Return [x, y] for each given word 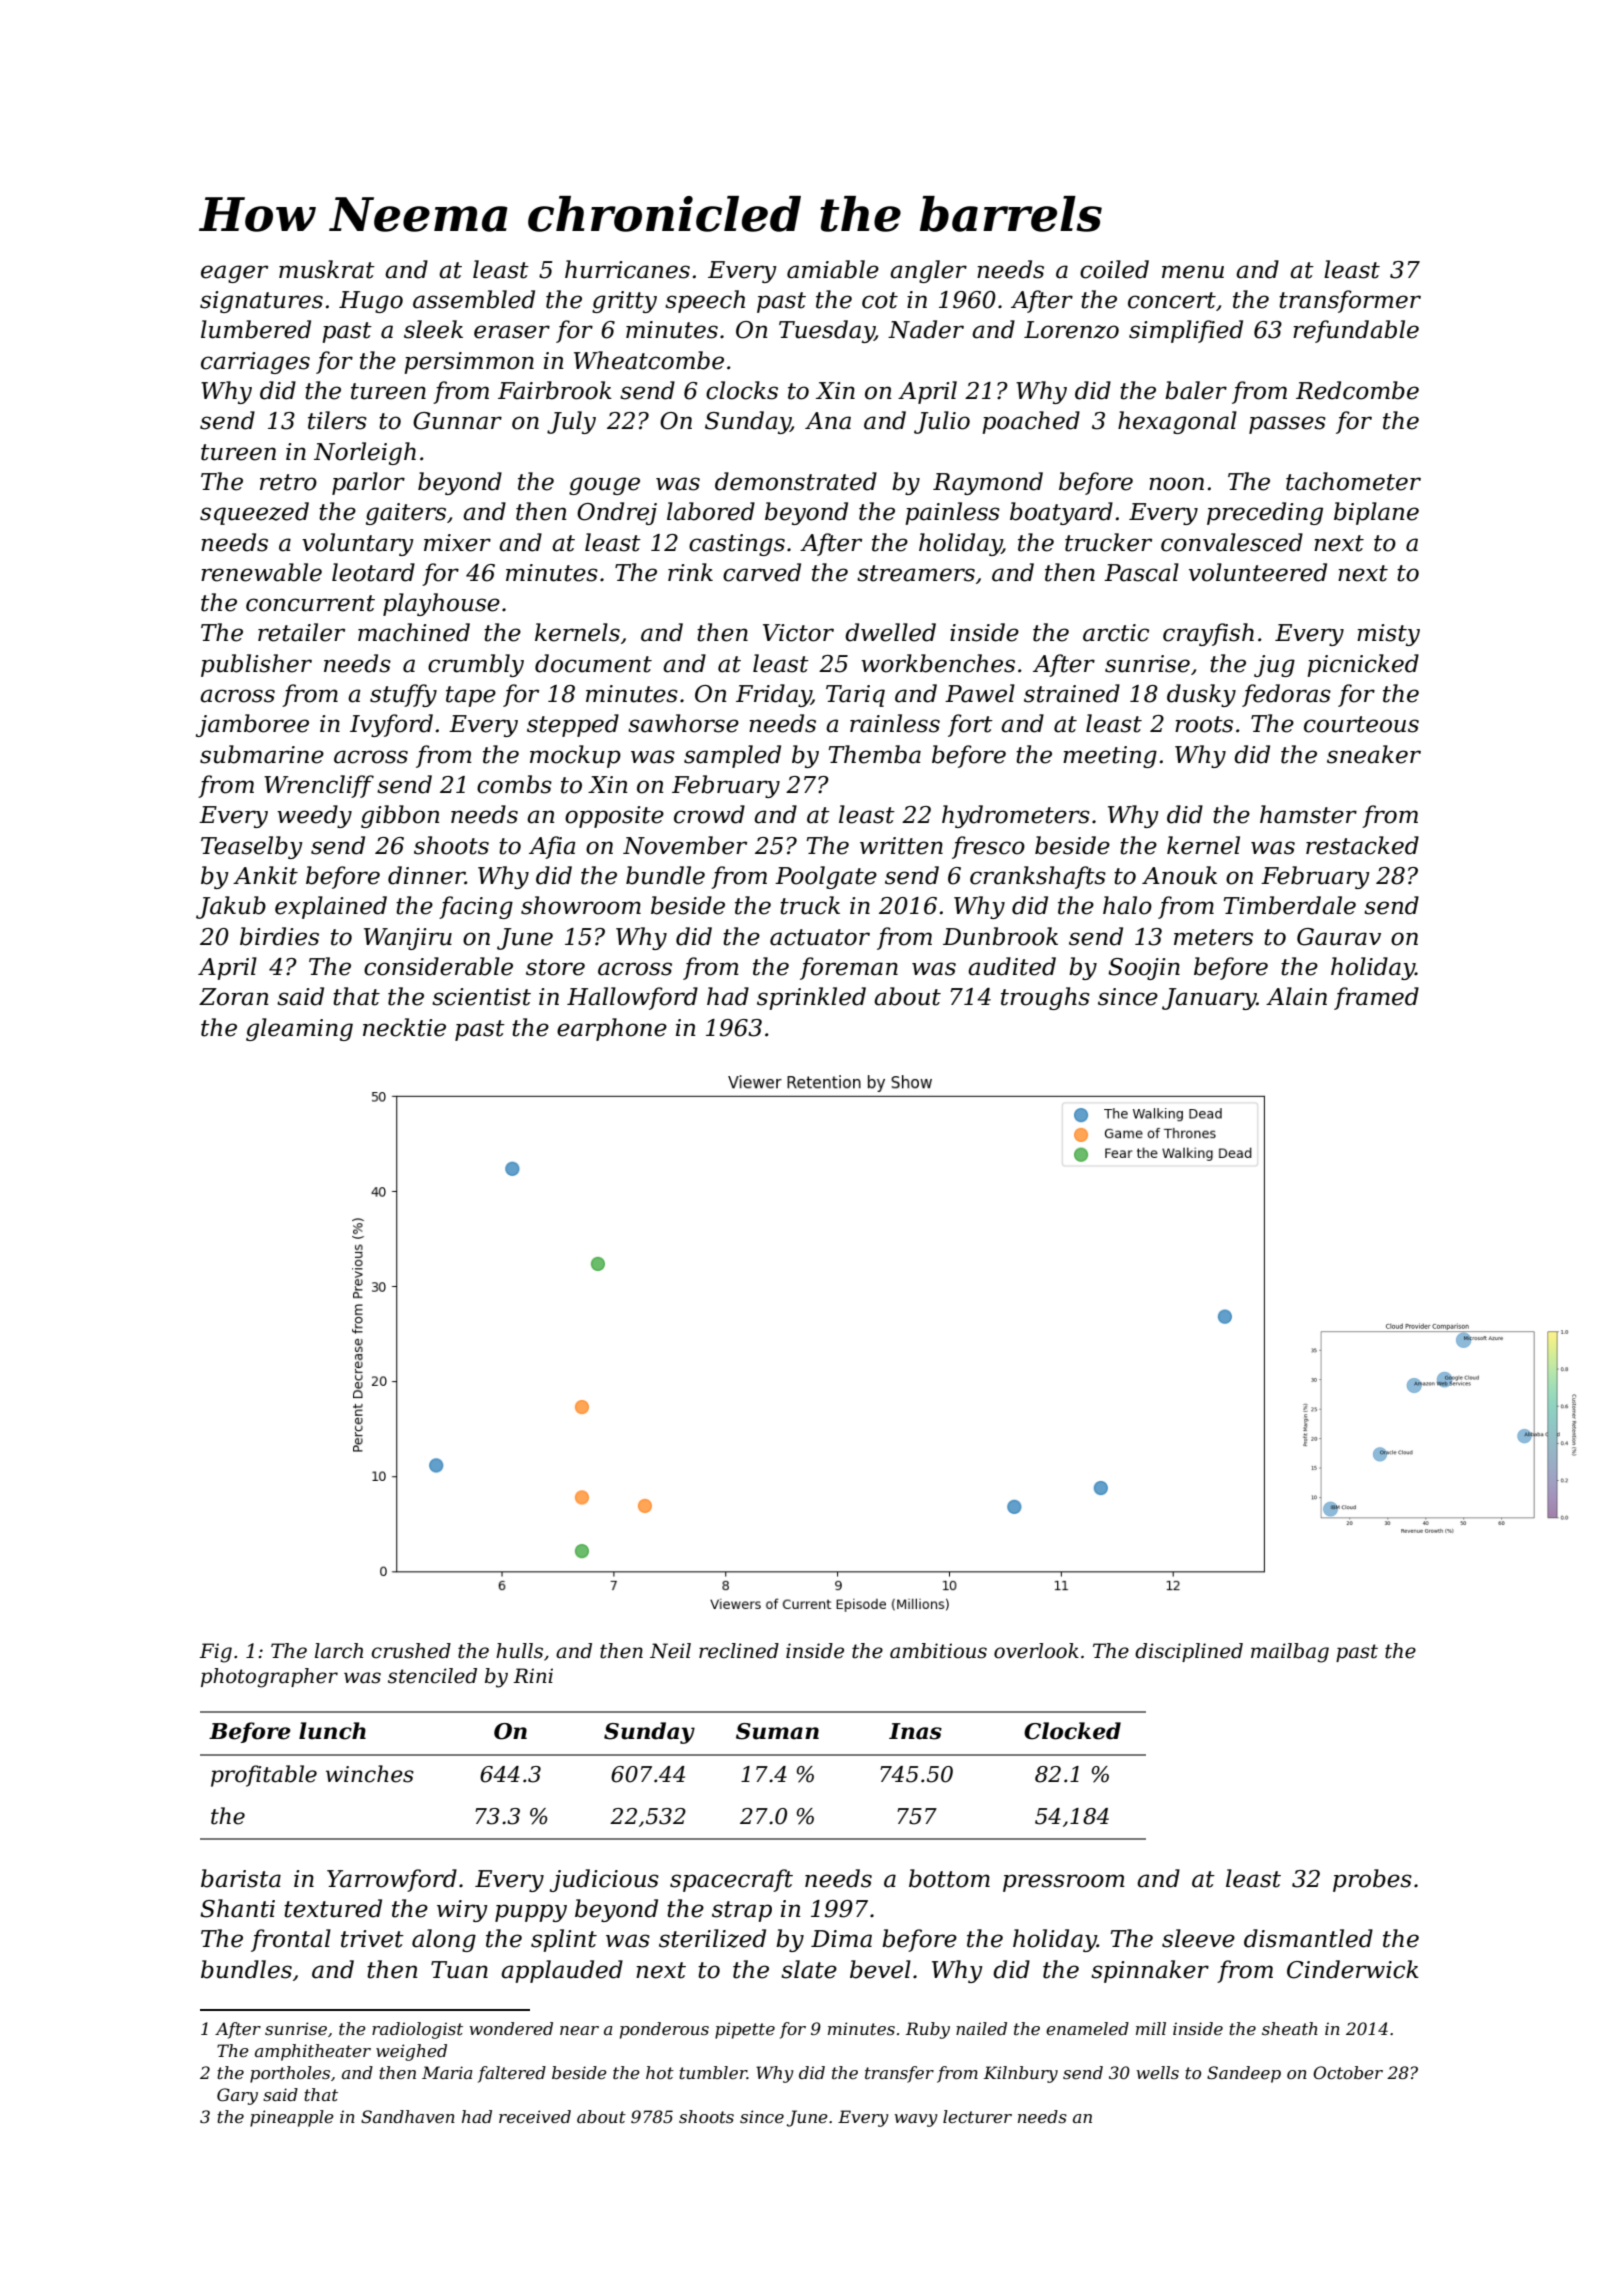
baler [1196, 390]
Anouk [1179, 875]
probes [1372, 1880]
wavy [916, 2120]
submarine [262, 754]
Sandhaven [408, 2116]
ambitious [938, 1651]
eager [234, 274]
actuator [820, 937]
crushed [411, 1651]
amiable [833, 269]
